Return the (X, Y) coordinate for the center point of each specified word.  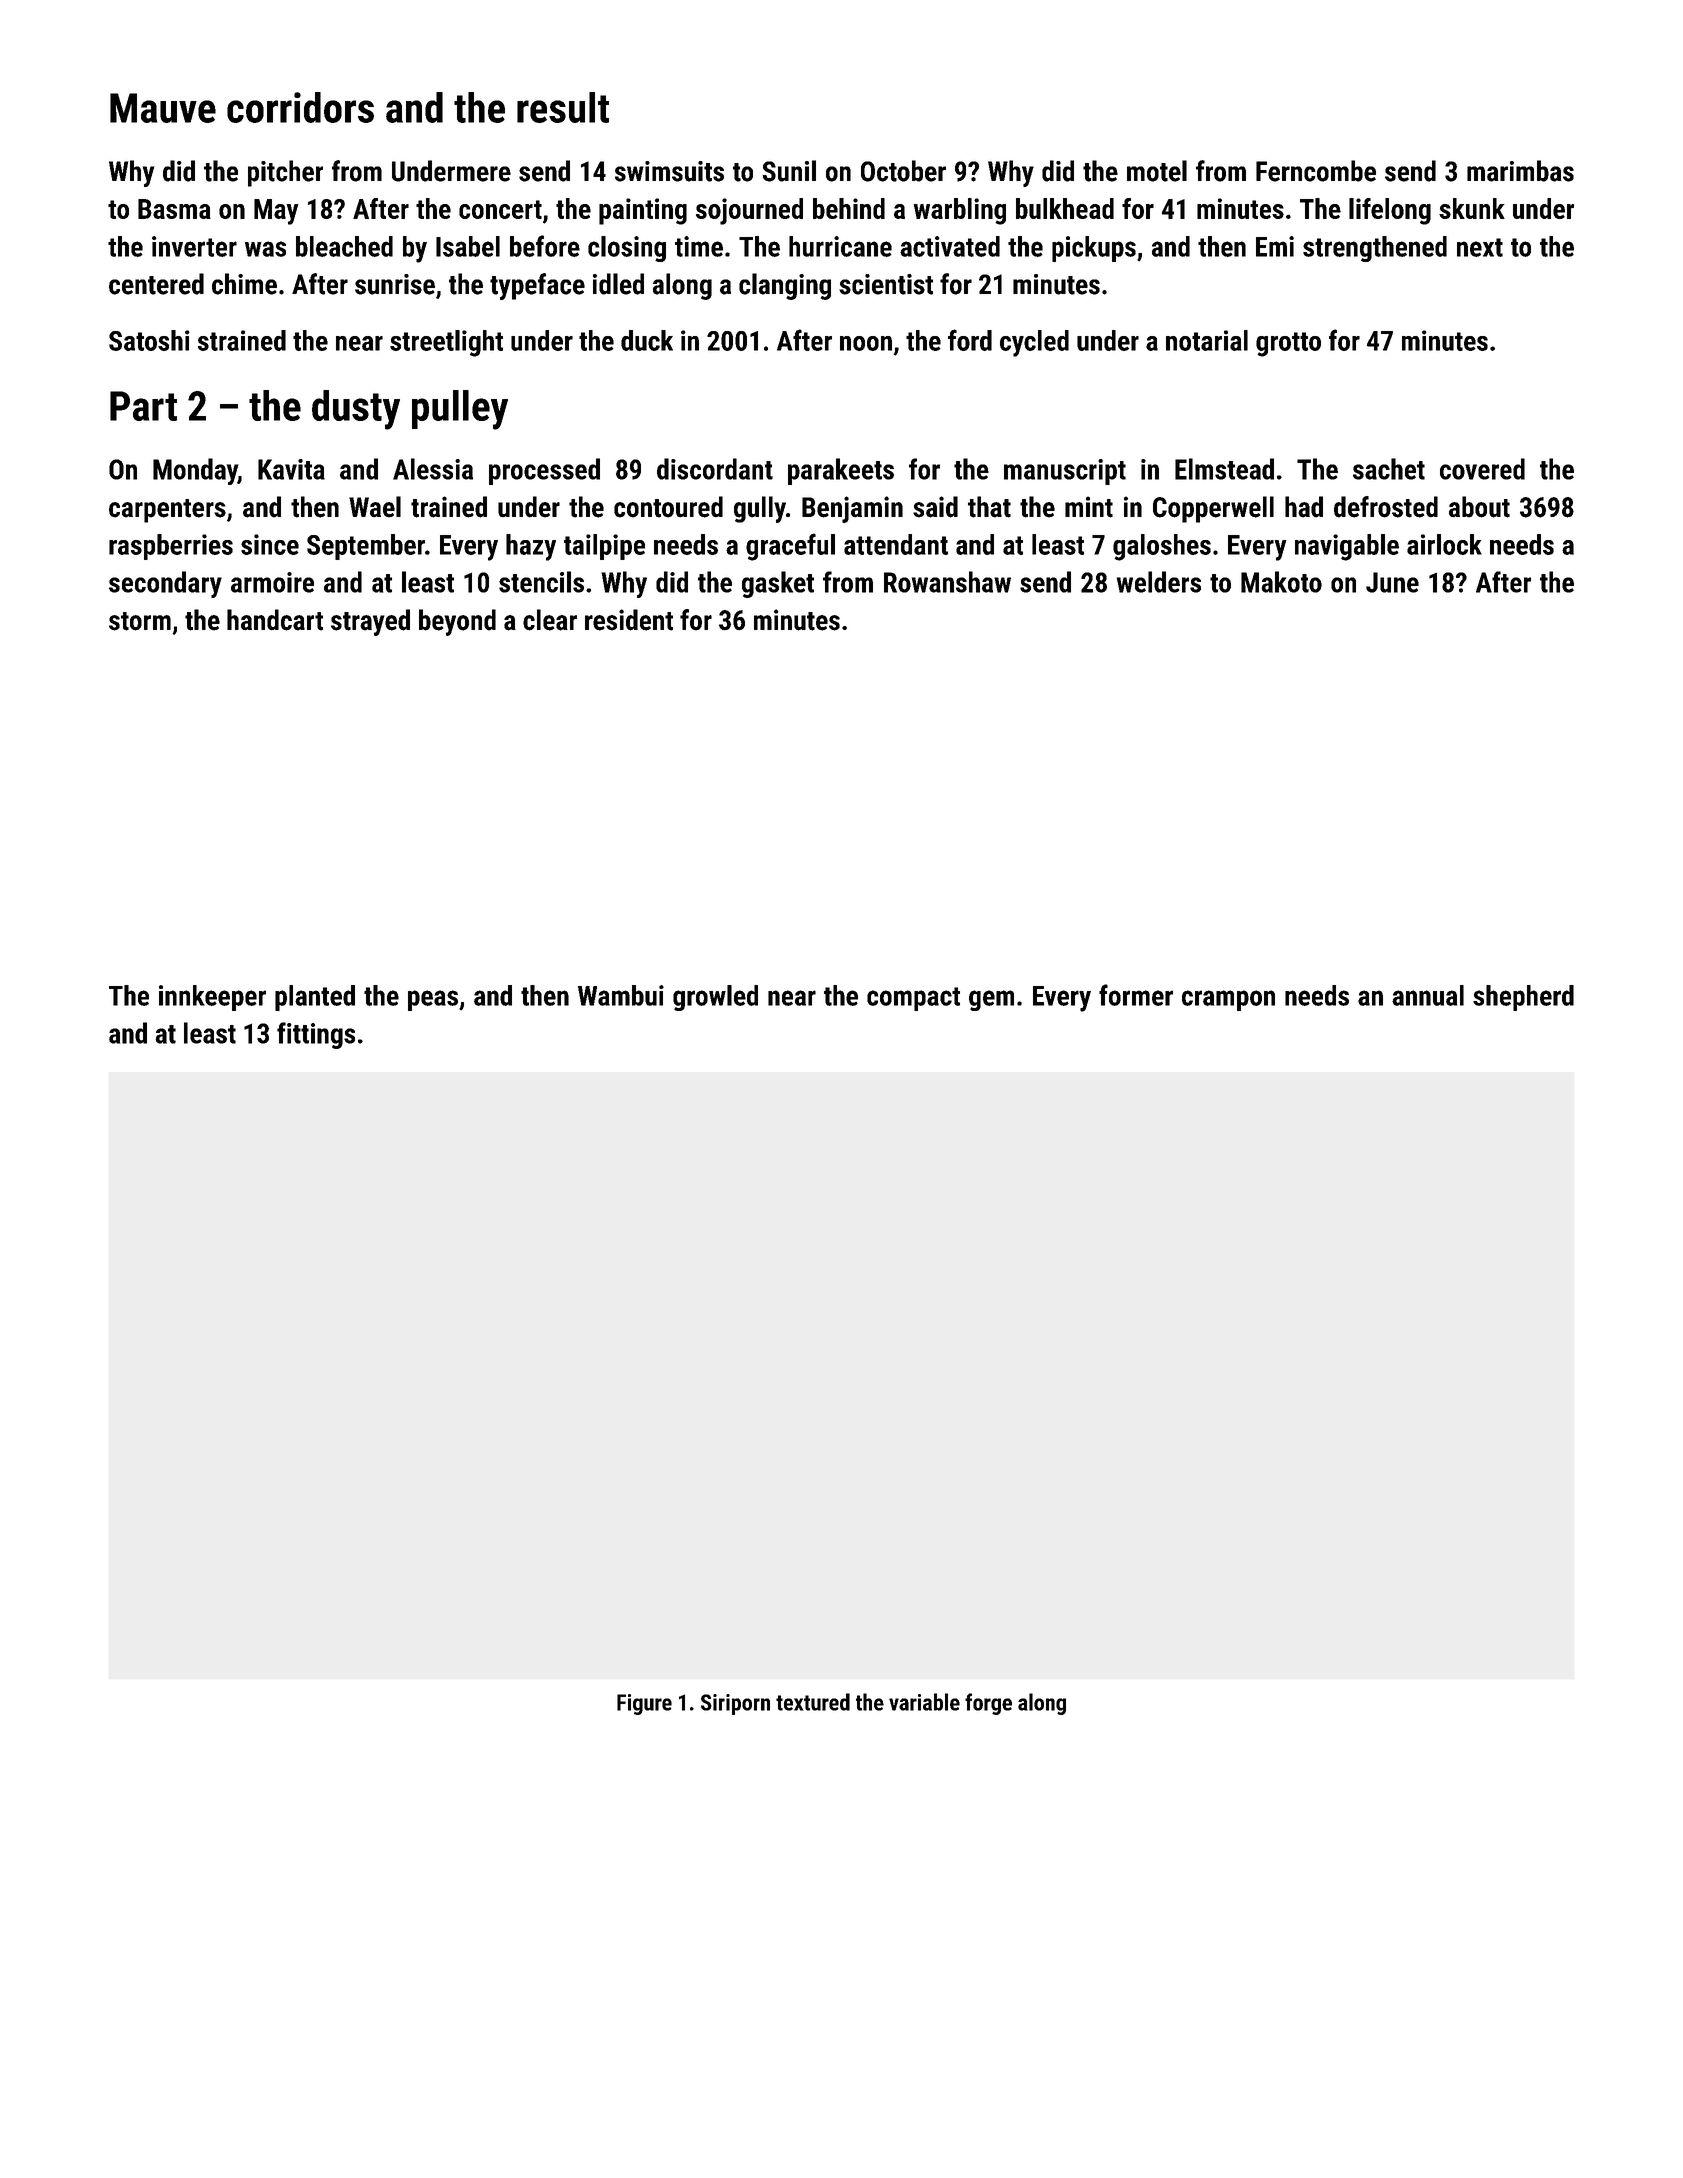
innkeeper (212, 998)
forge (988, 1704)
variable (924, 1702)
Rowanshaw (947, 582)
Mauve (163, 108)
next (1480, 247)
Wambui (621, 995)
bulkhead (1065, 208)
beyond (457, 622)
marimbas (1520, 171)
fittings (316, 1035)
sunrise (395, 284)
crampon (1228, 1000)
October (903, 171)
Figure (644, 1704)
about (1479, 507)
